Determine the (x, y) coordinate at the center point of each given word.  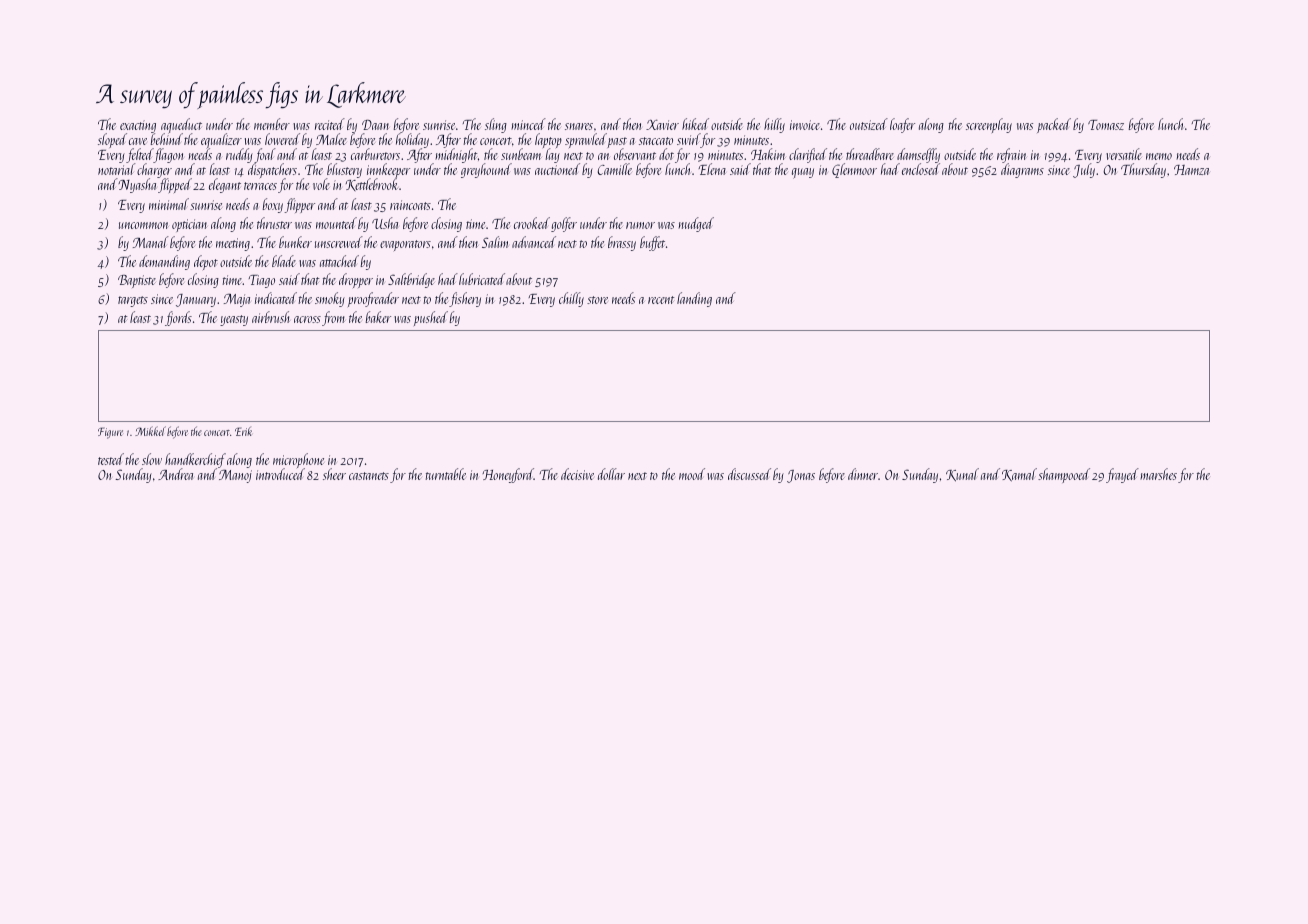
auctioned (557, 169)
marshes (1158, 474)
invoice (805, 125)
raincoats (410, 205)
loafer (902, 125)
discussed (749, 474)
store (597, 300)
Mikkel (150, 431)
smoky (330, 299)
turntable (445, 474)
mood (692, 474)
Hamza (1191, 170)
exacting (138, 127)
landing (694, 299)
